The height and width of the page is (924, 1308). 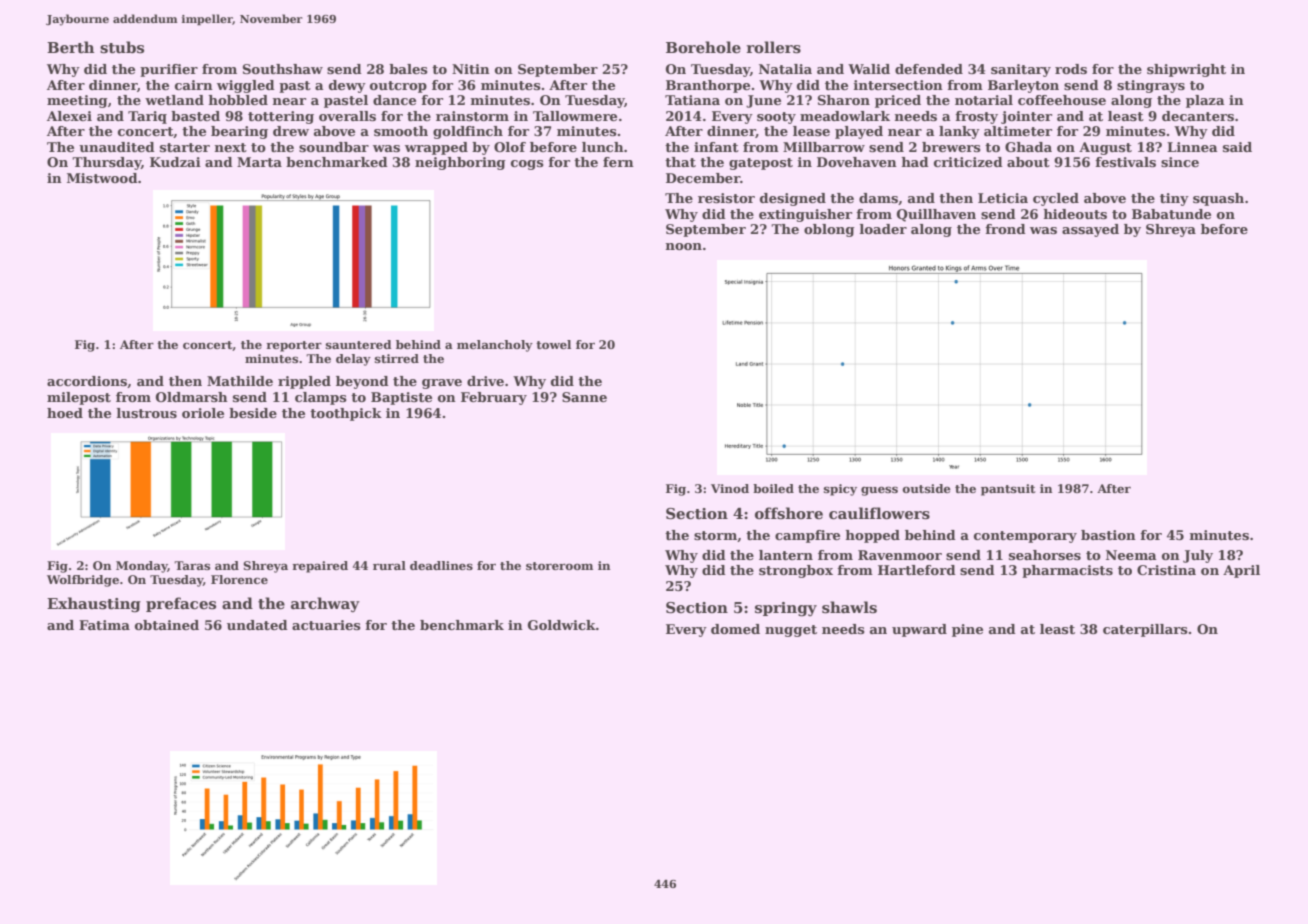 I want to click on Sanne, so click(x=584, y=397).
